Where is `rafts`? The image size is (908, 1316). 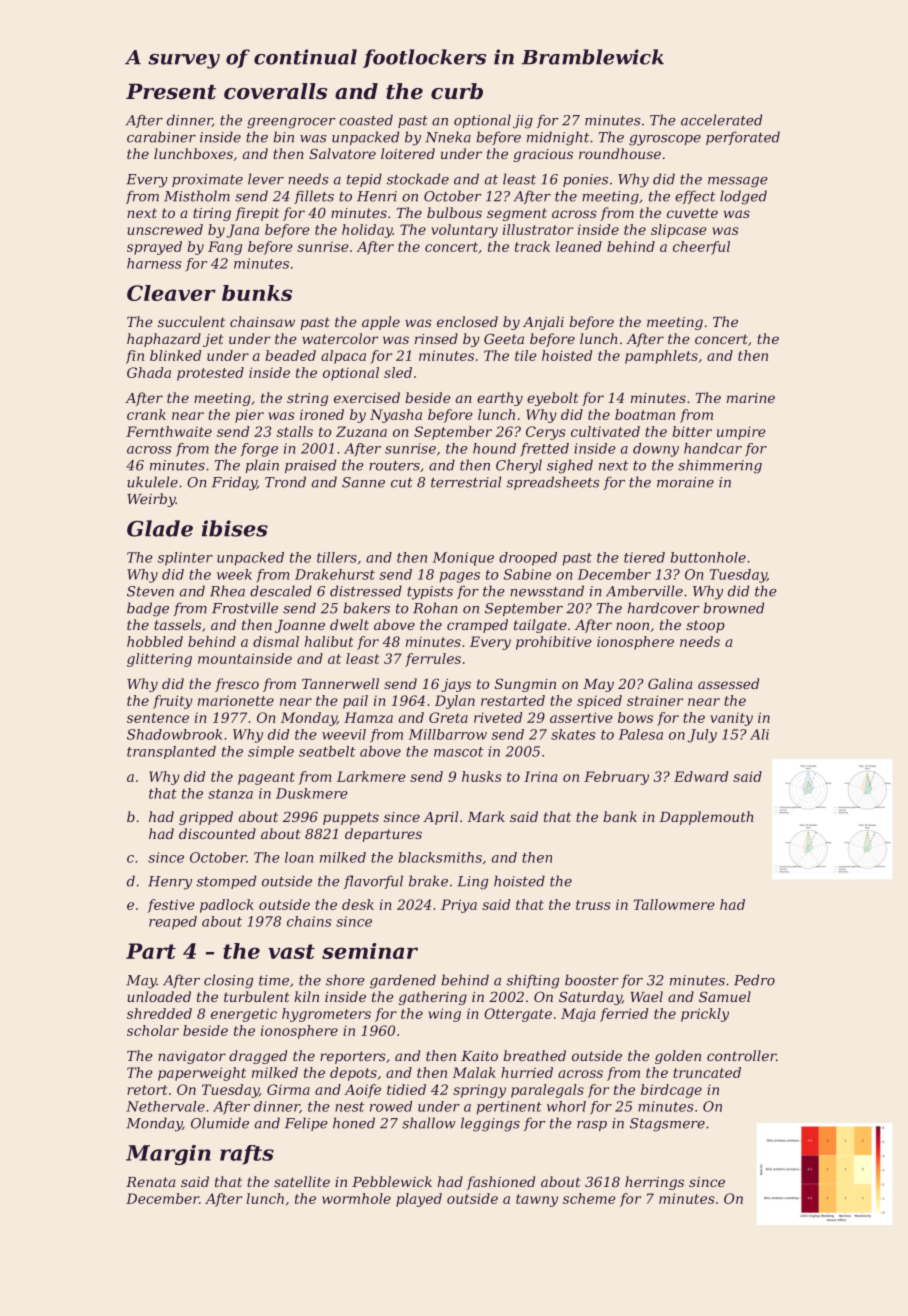 rafts is located at coordinates (247, 1155).
